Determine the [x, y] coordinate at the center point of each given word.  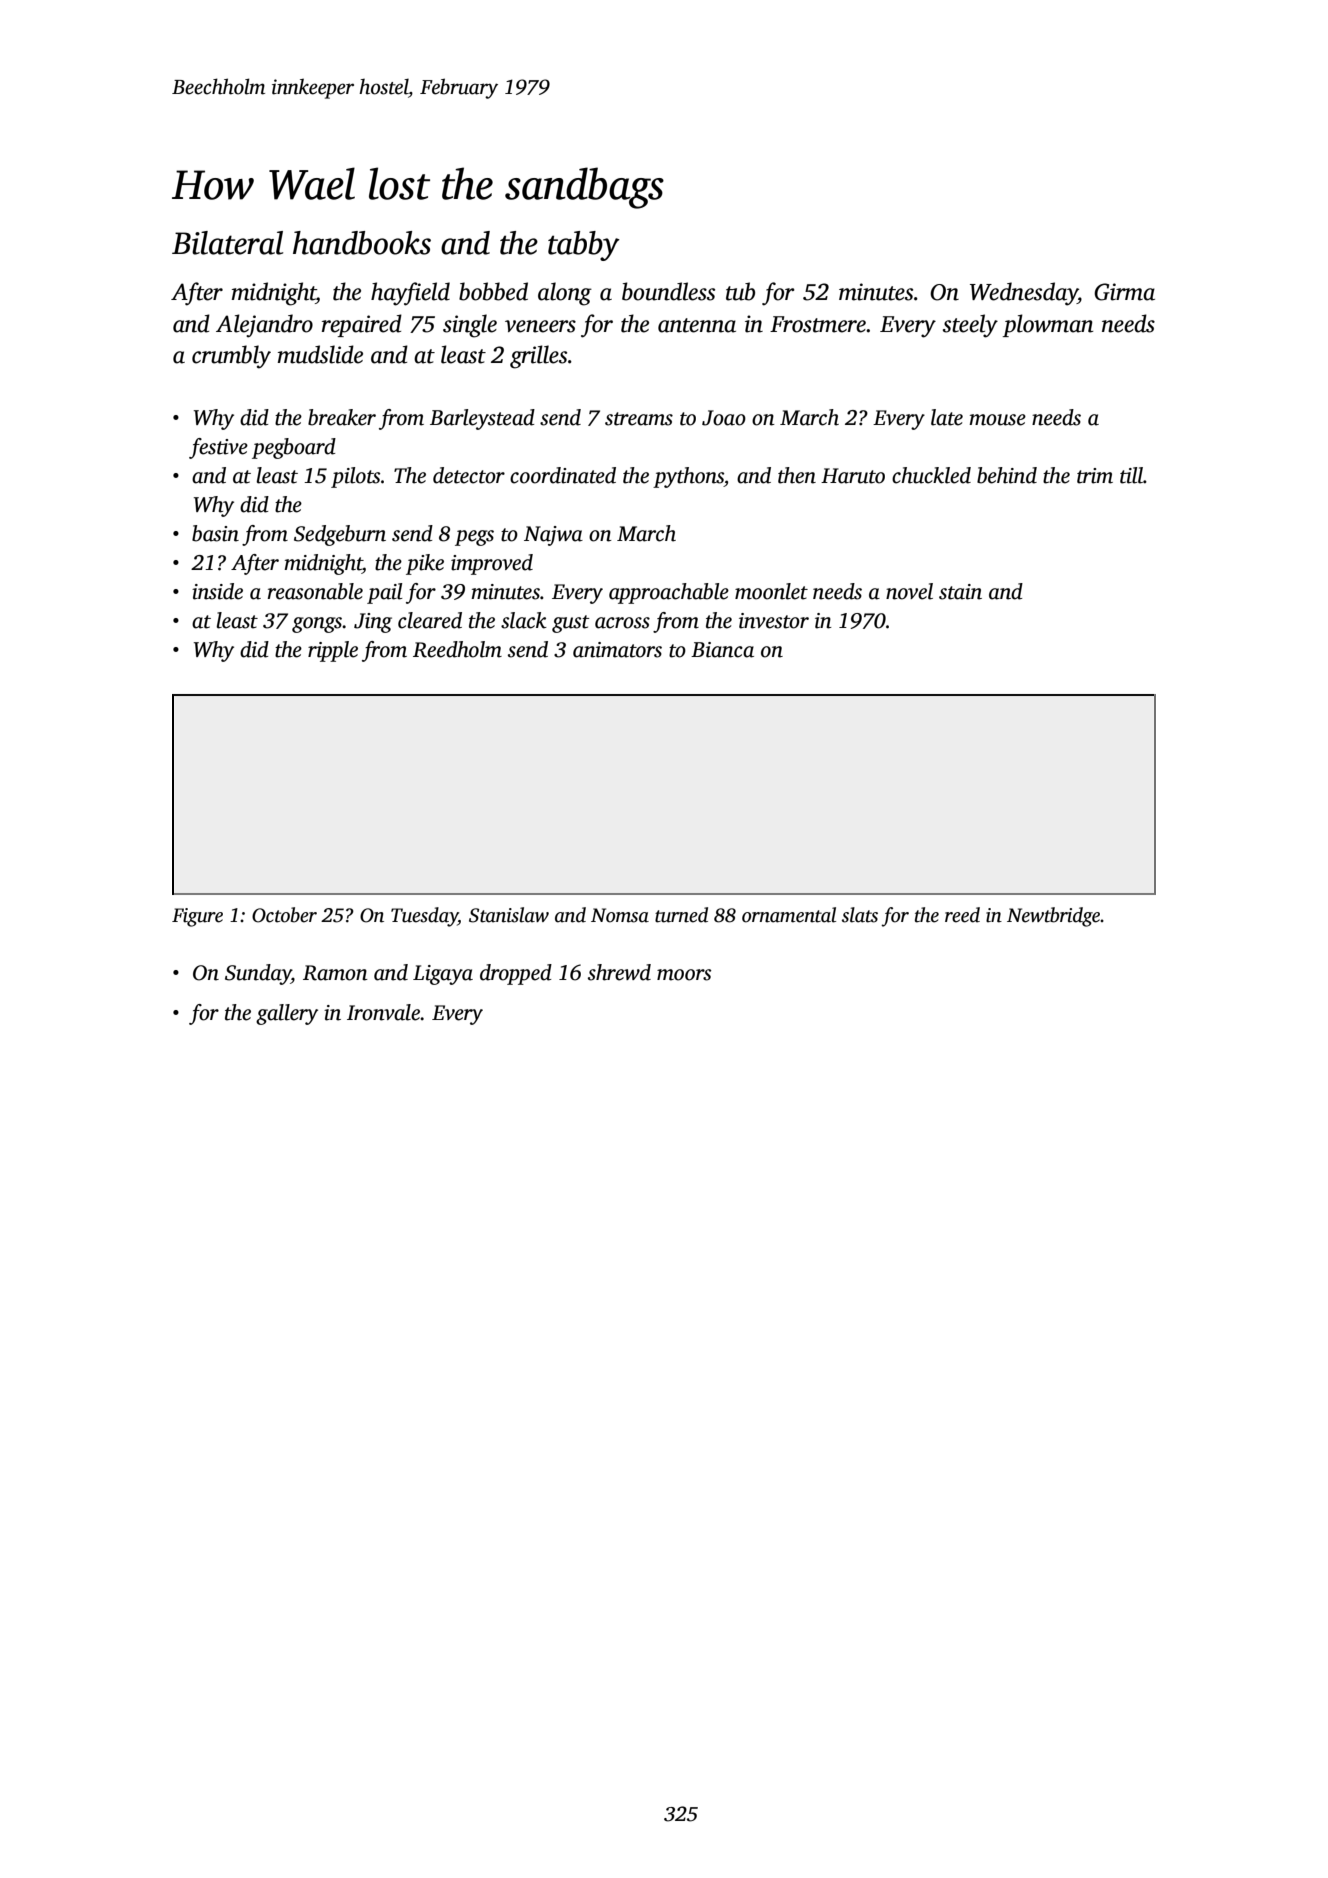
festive [218, 448]
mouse [997, 420]
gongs [317, 625]
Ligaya [443, 975]
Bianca [722, 650]
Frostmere [818, 324]
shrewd [619, 972]
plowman [1048, 325]
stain [960, 592]
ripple [333, 651]
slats [860, 915]
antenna [697, 325]
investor [774, 621]
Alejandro [264, 326]
